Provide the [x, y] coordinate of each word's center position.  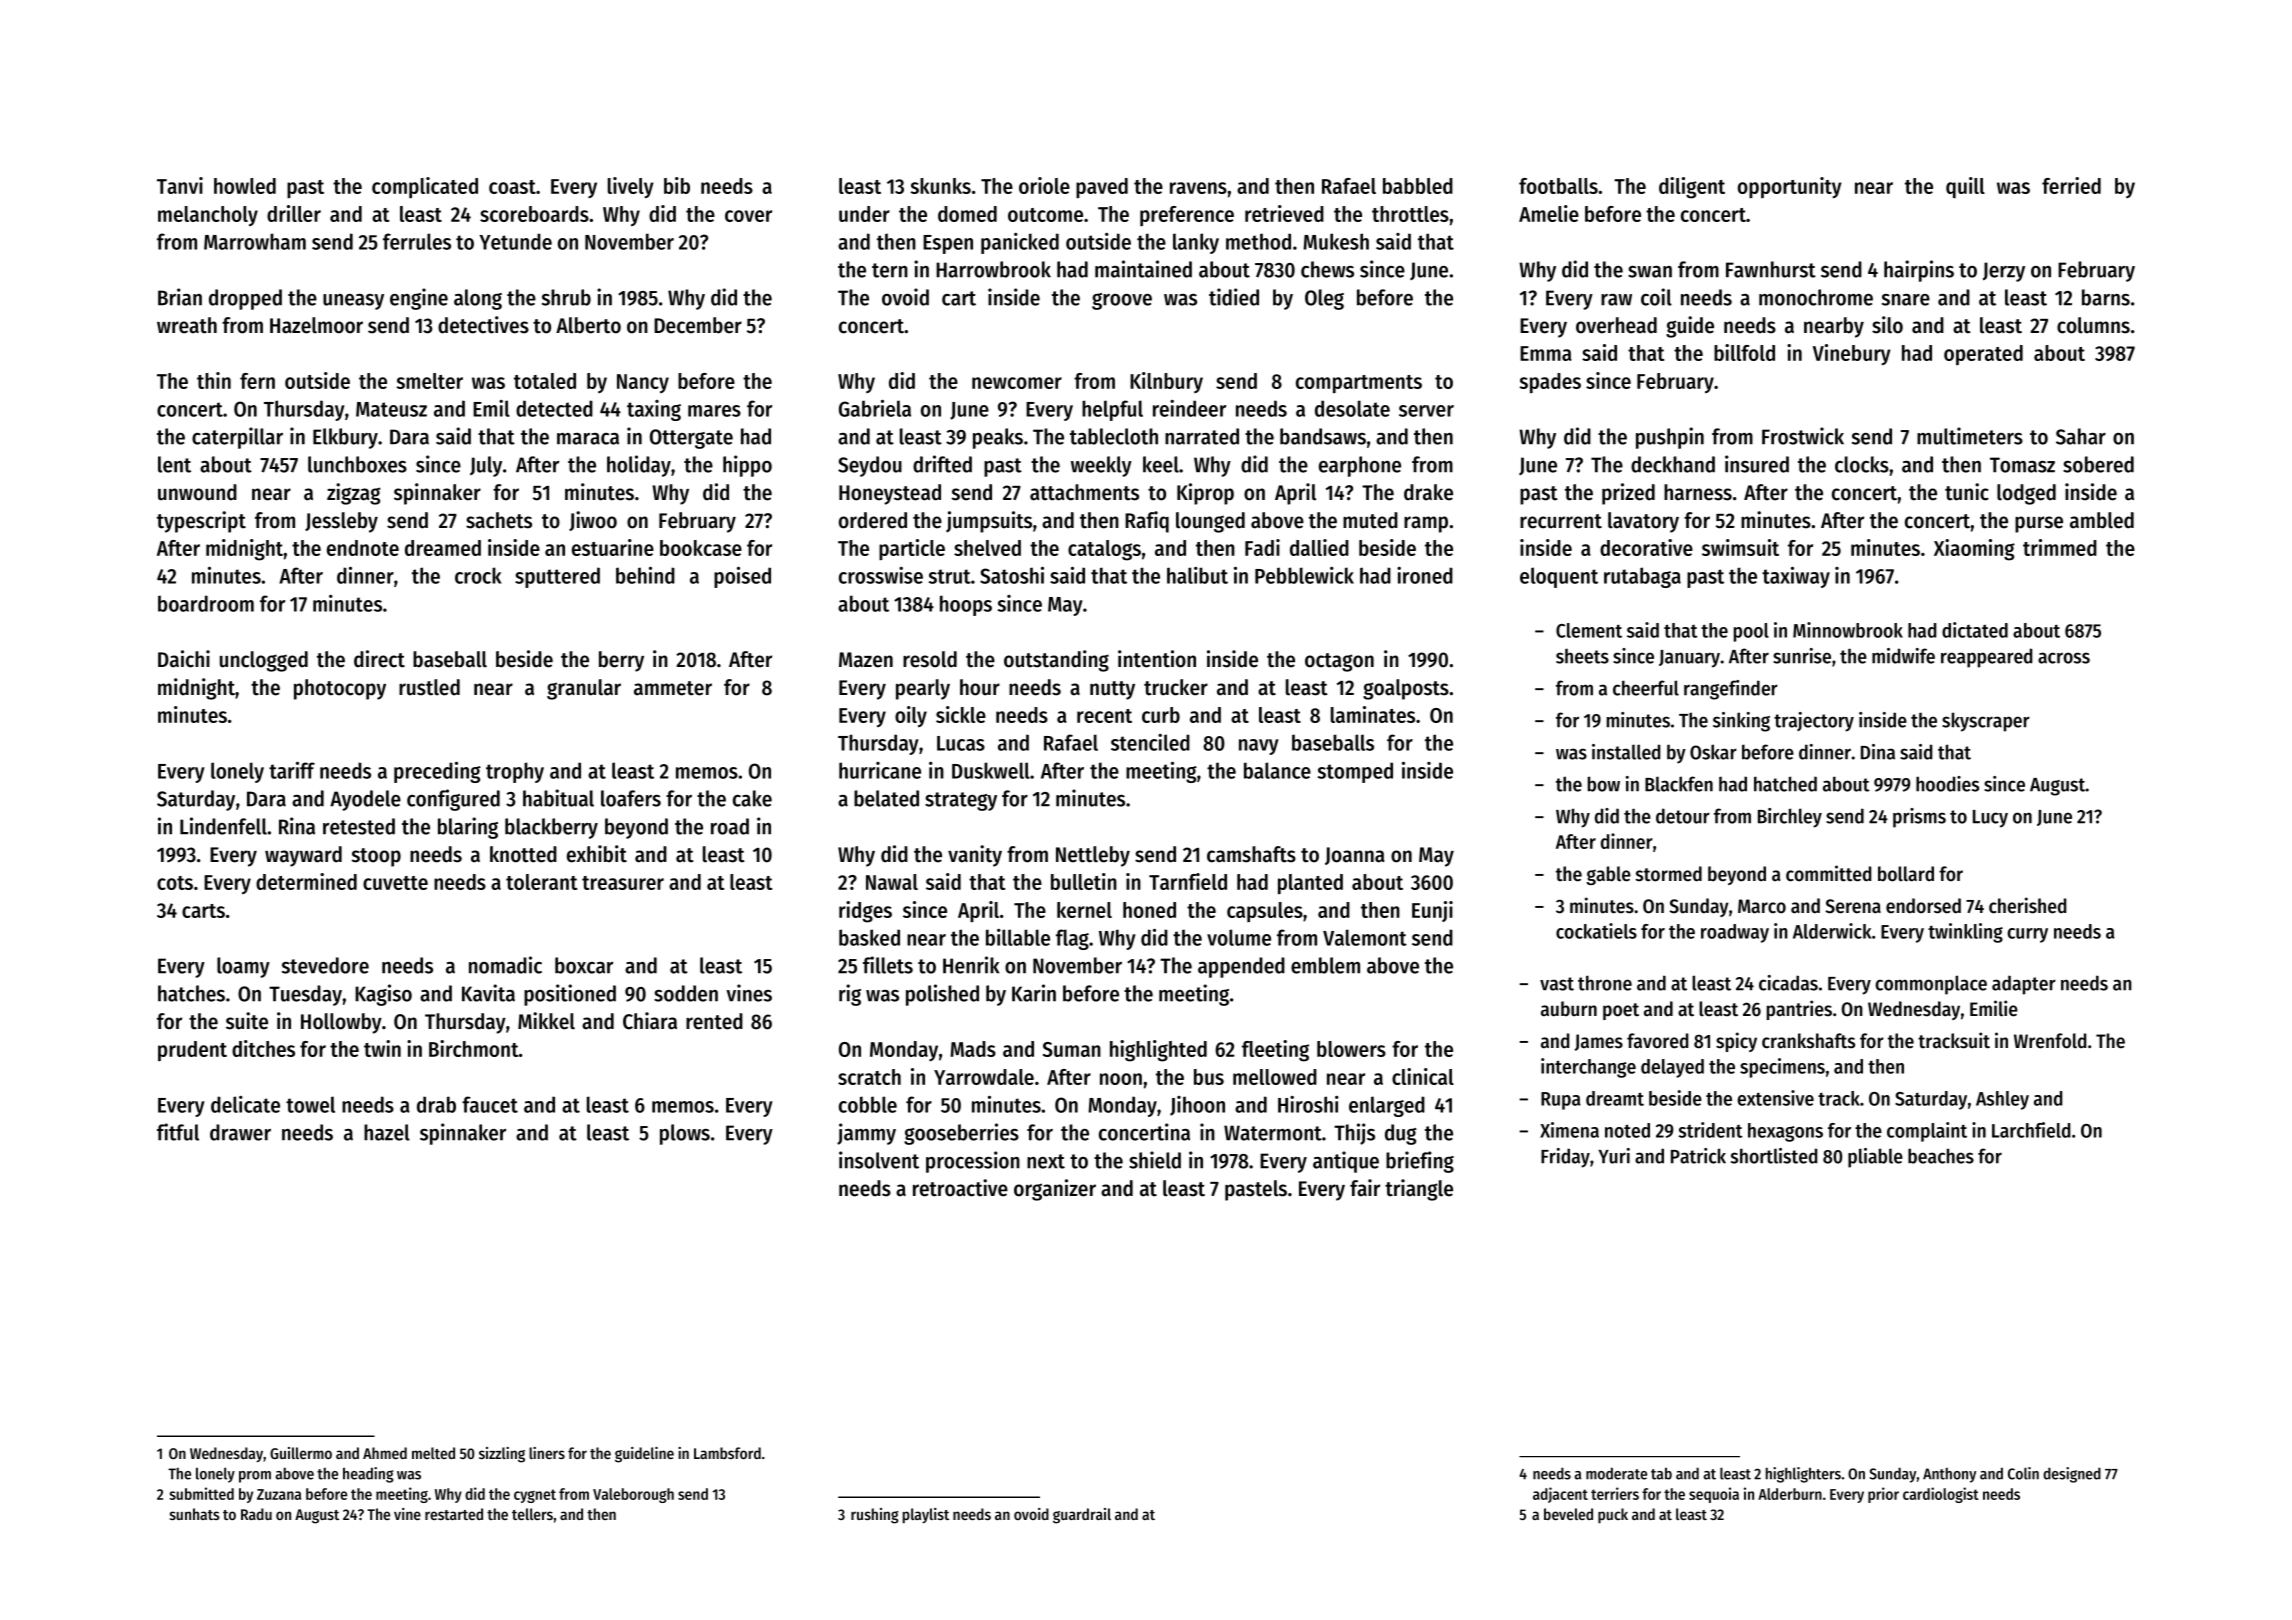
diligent [1692, 188]
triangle [1419, 1190]
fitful [178, 1132]
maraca [588, 439]
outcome [1045, 215]
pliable [1875, 1158]
